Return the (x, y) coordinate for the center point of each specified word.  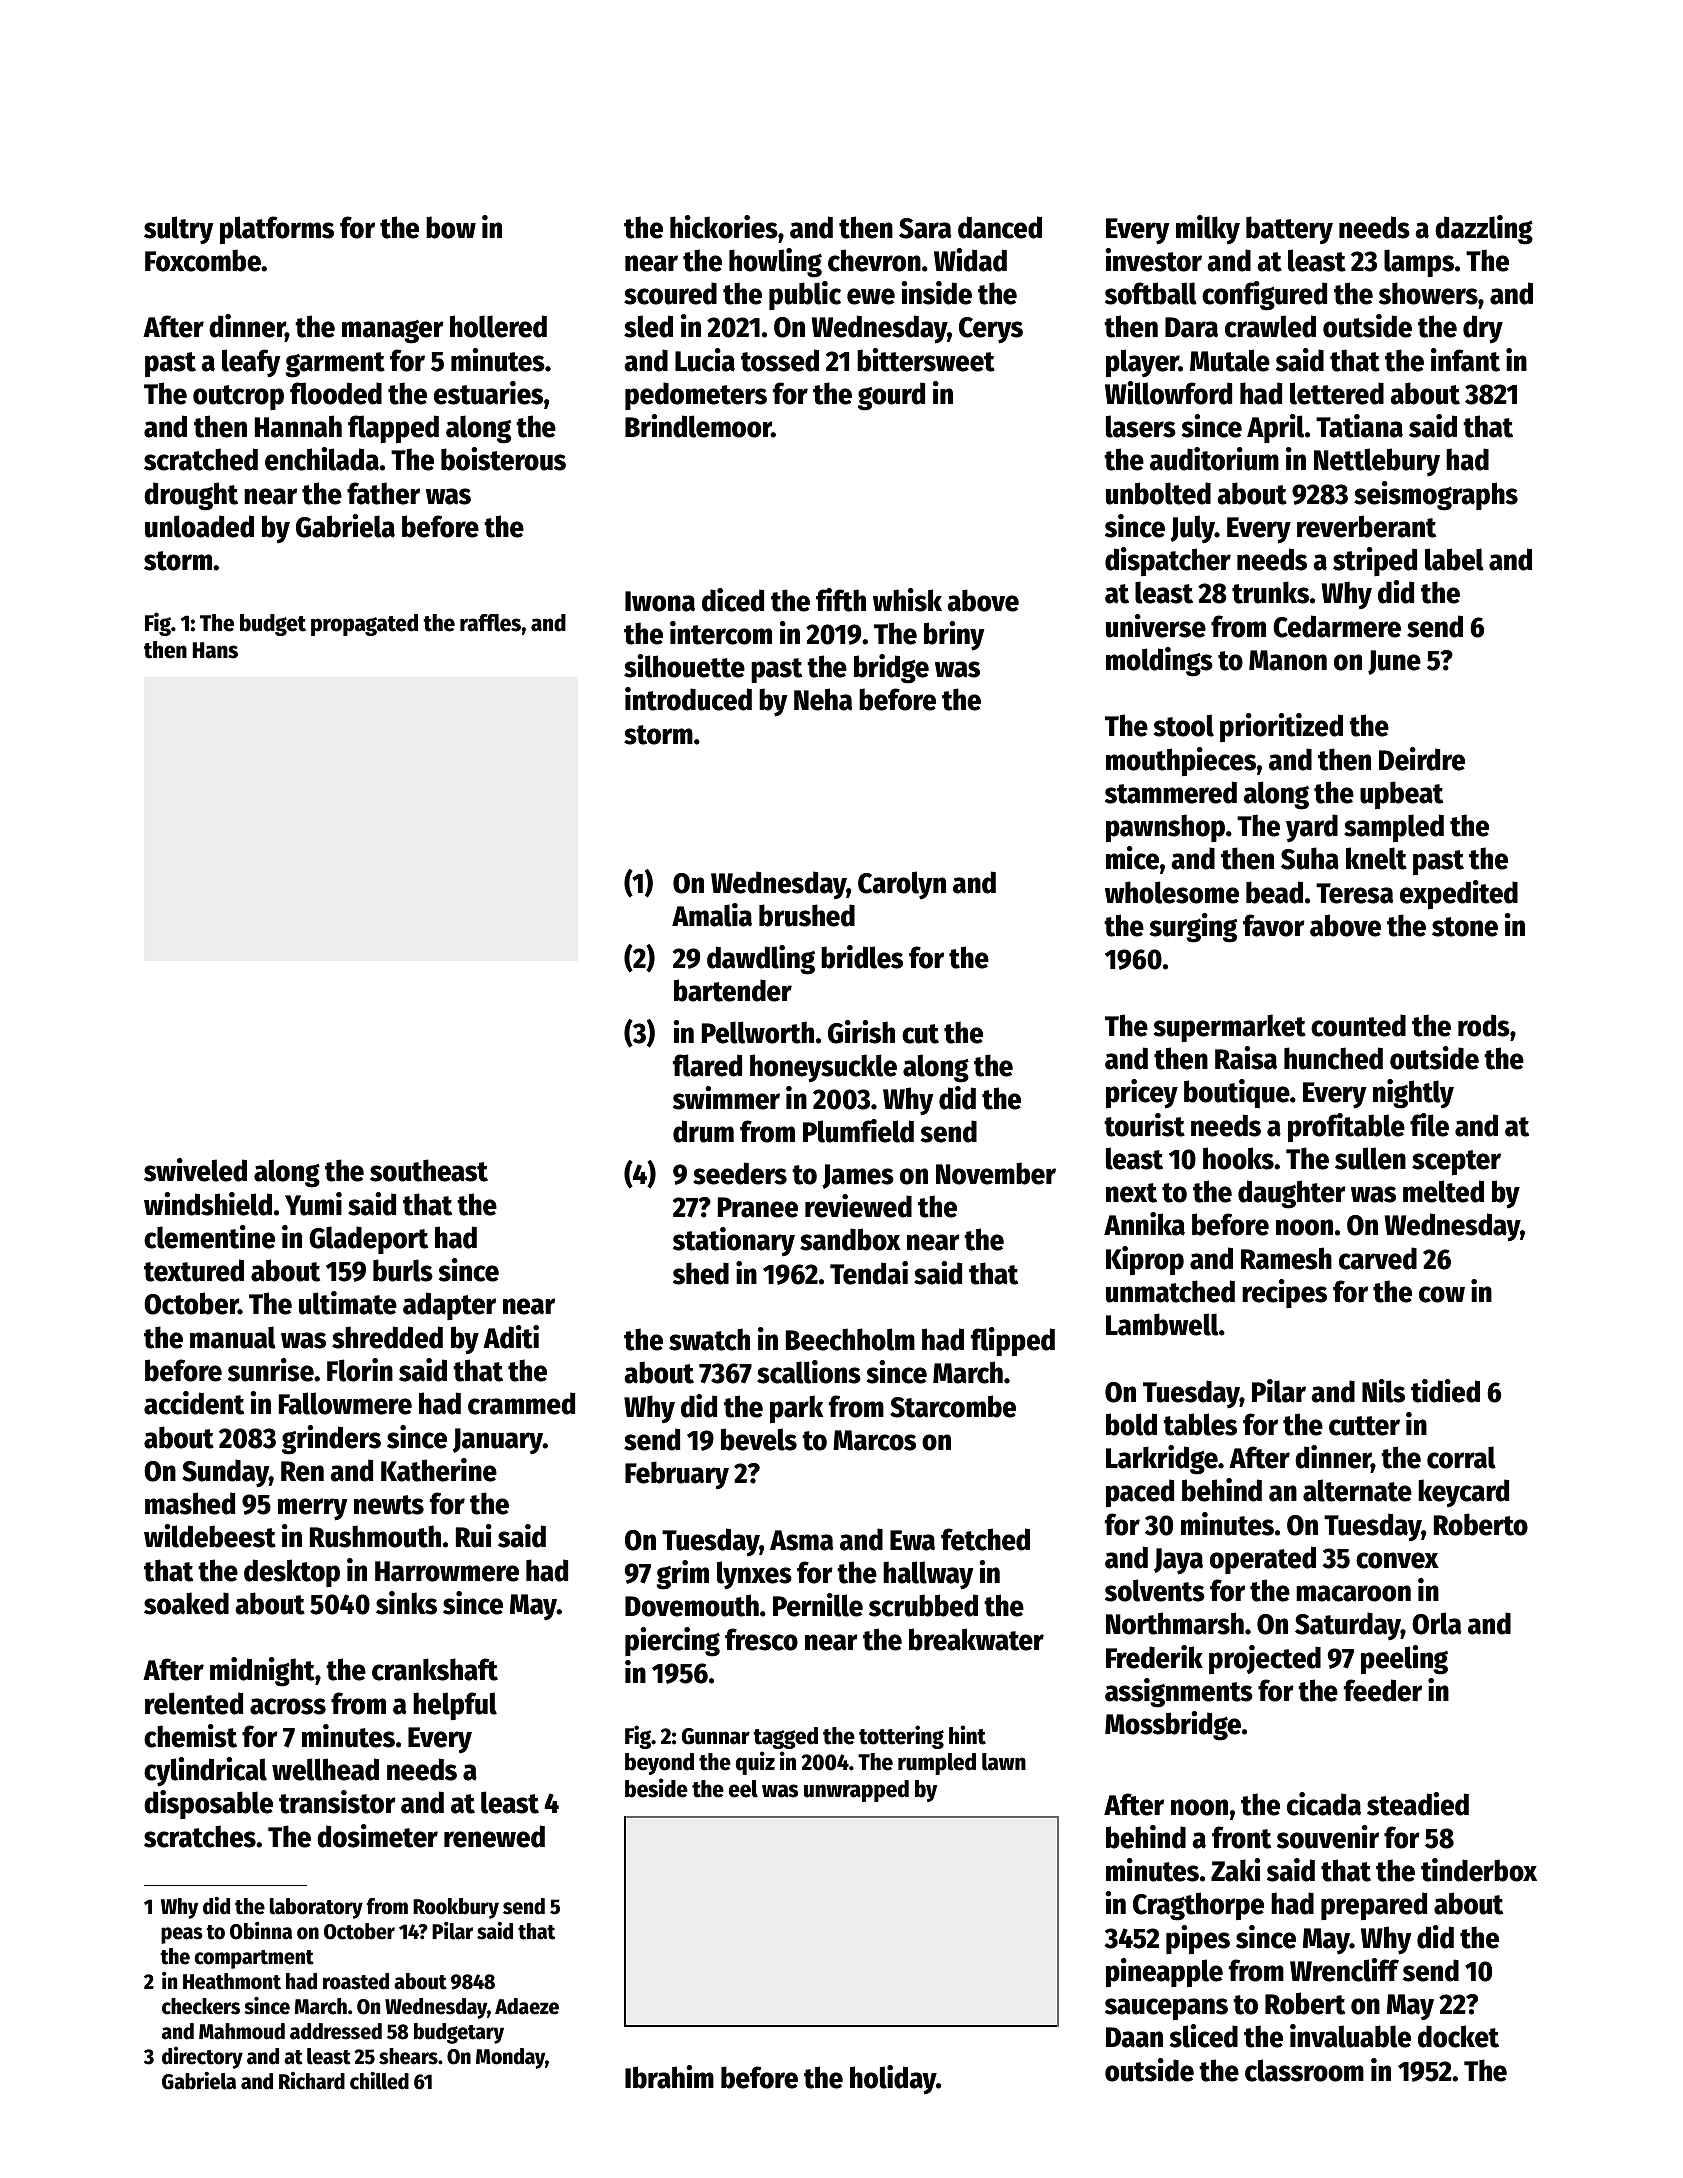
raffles (490, 623)
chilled (379, 2081)
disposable (208, 1804)
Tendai (869, 1273)
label (1454, 559)
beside (656, 1788)
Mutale (1230, 360)
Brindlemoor (698, 426)
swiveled (195, 1170)
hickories (724, 227)
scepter (1456, 1163)
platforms (277, 230)
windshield (208, 1204)
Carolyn (902, 885)
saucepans (1166, 2009)
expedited (1459, 895)
